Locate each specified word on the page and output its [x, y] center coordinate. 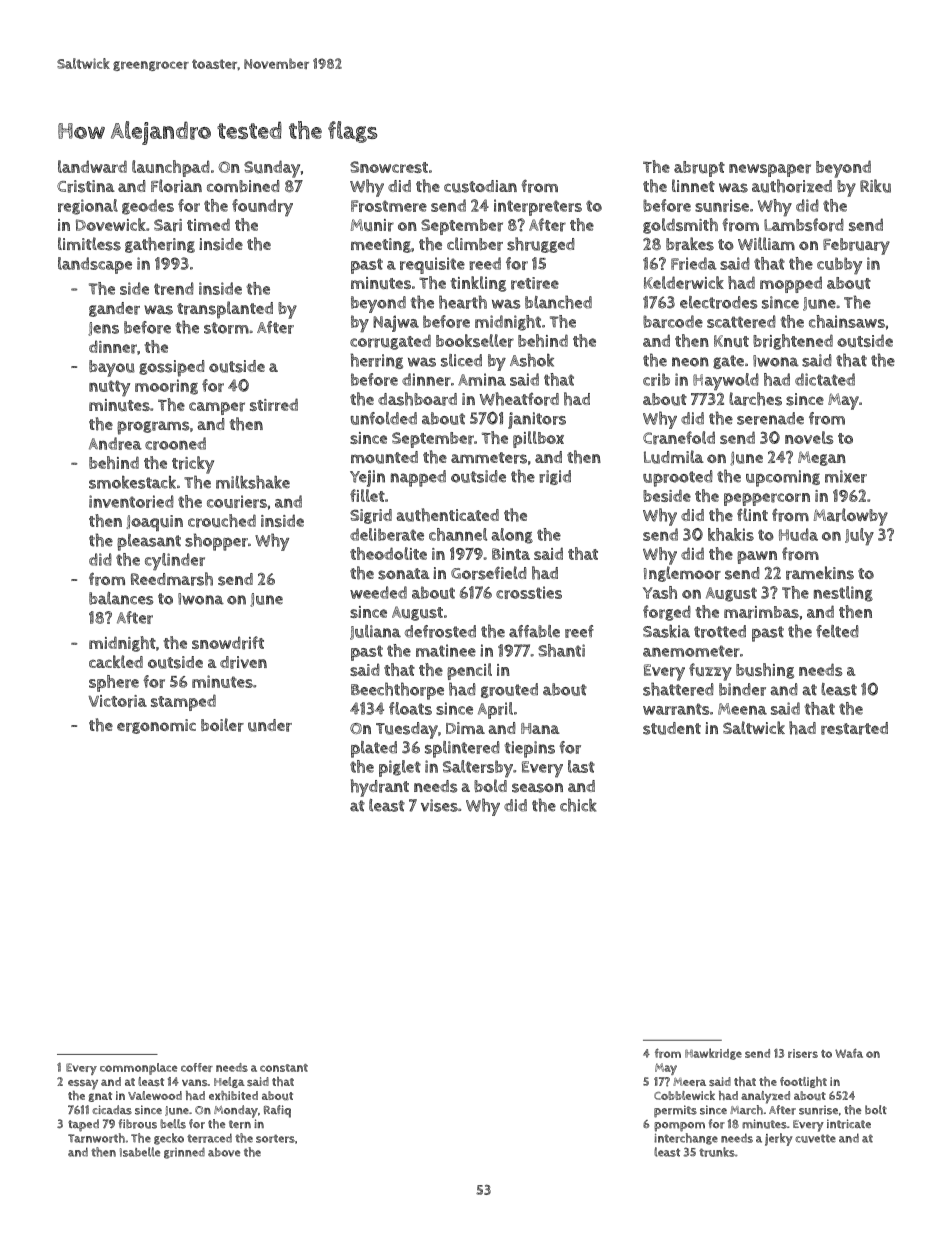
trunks [717, 1152]
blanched [558, 302]
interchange [686, 1139]
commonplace [138, 1069]
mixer [846, 476]
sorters [275, 1139]
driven [243, 662]
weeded [378, 592]
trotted [720, 631]
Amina [482, 379]
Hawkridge [713, 1054]
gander [114, 309]
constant [284, 1068]
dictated [825, 379]
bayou [112, 368]
